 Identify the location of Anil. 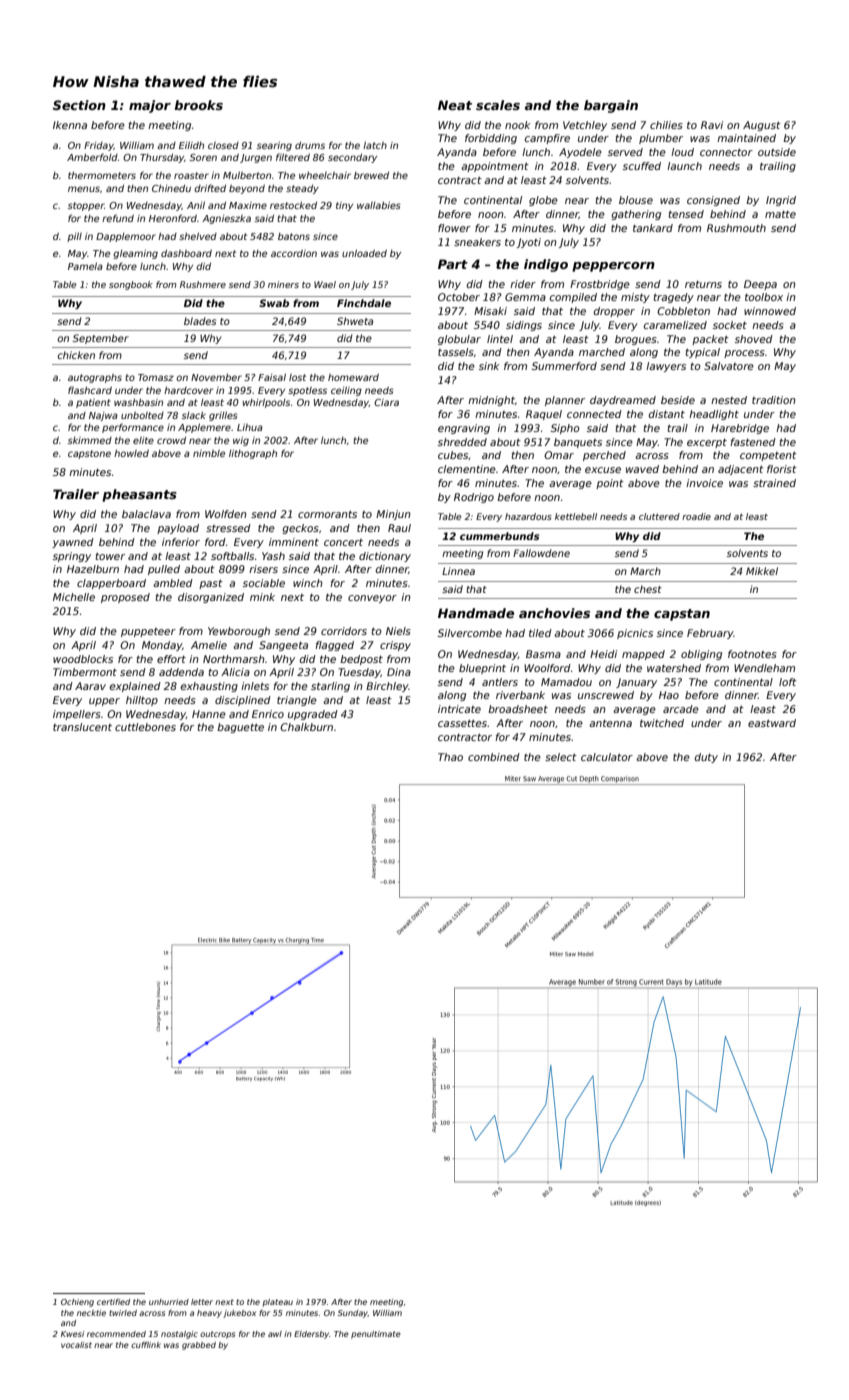
(196, 205).
